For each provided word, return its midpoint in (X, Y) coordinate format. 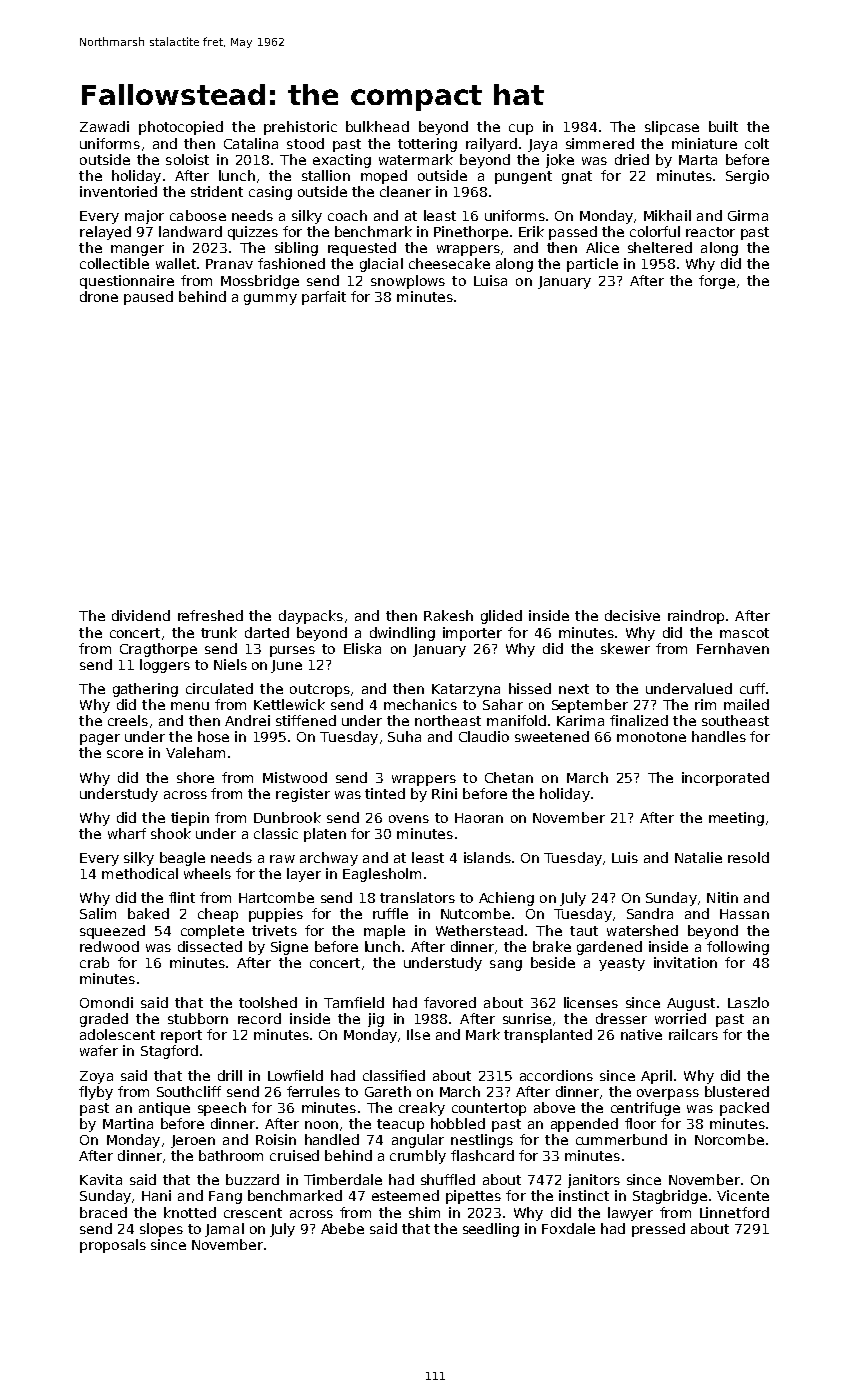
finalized (639, 720)
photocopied (181, 128)
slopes (161, 1230)
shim (424, 1212)
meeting (736, 819)
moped (384, 177)
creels (128, 720)
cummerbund (621, 1139)
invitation (685, 962)
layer (304, 875)
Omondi (106, 1002)
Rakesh (448, 615)
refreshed (210, 615)
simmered (600, 143)
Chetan (509, 777)
